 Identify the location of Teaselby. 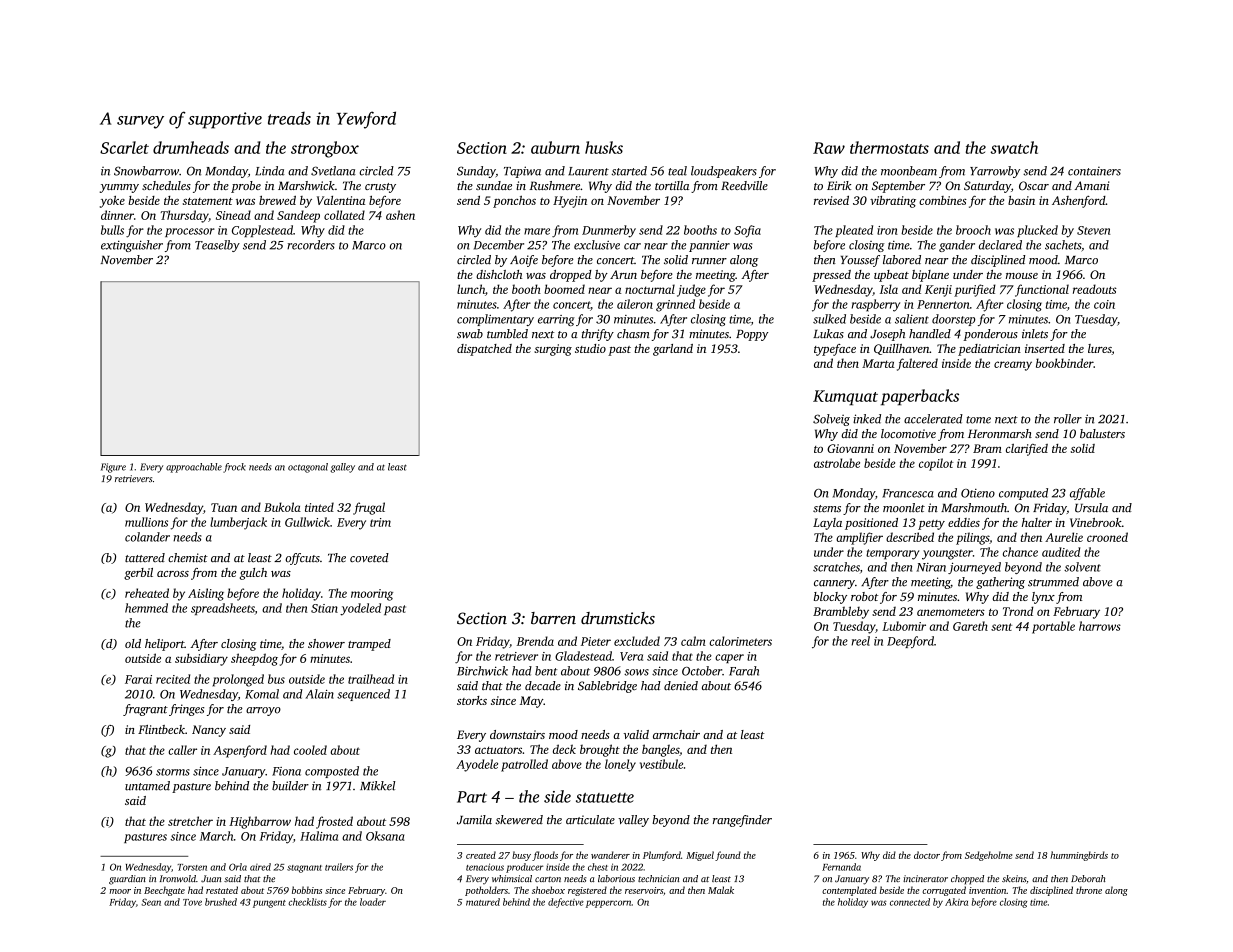
(217, 246).
